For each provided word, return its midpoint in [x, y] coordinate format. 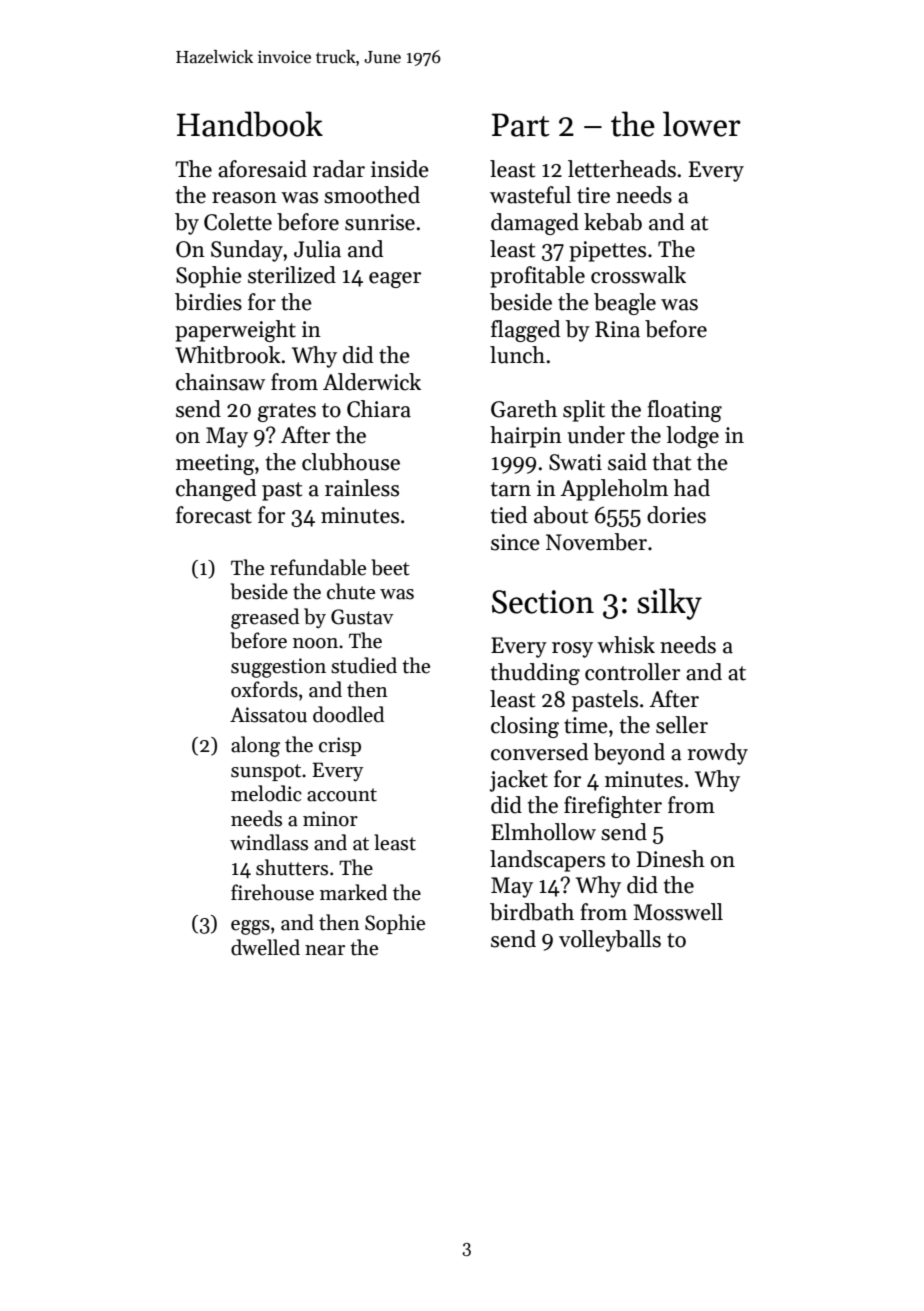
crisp [340, 746]
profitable [537, 277]
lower [702, 124]
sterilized [292, 275]
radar [339, 169]
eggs [250, 927]
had [692, 488]
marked [353, 892]
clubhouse [351, 462]
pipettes [607, 251]
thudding [535, 674]
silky [669, 604]
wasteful [530, 195]
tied [509, 515]
